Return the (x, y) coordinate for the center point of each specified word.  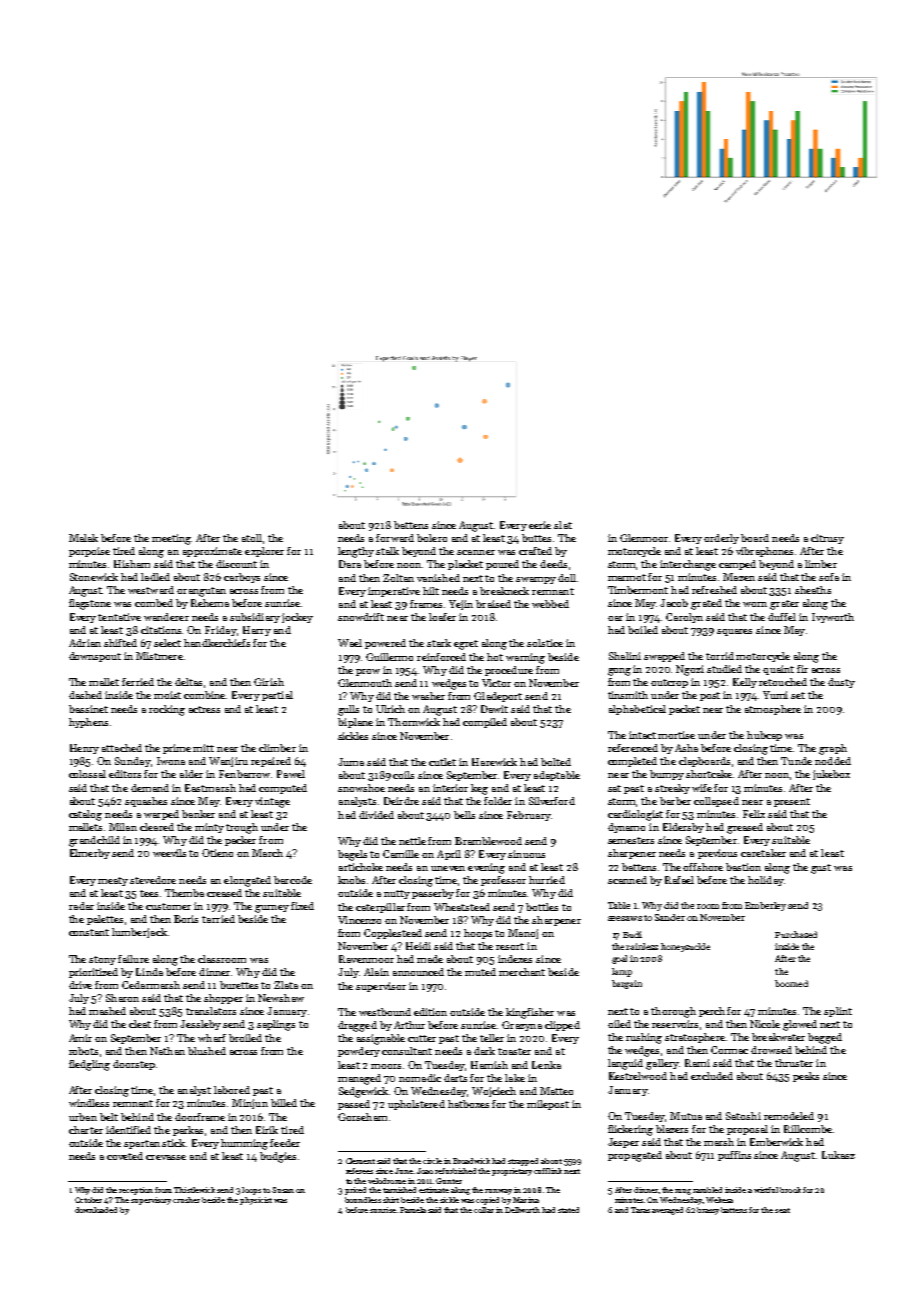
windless (89, 1103)
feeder (285, 1143)
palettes (105, 920)
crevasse (166, 1157)
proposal (747, 1130)
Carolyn (684, 618)
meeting (171, 539)
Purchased (796, 934)
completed (632, 762)
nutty (397, 894)
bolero (432, 538)
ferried (138, 682)
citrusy (827, 539)
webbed (550, 604)
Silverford (552, 801)
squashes (146, 802)
